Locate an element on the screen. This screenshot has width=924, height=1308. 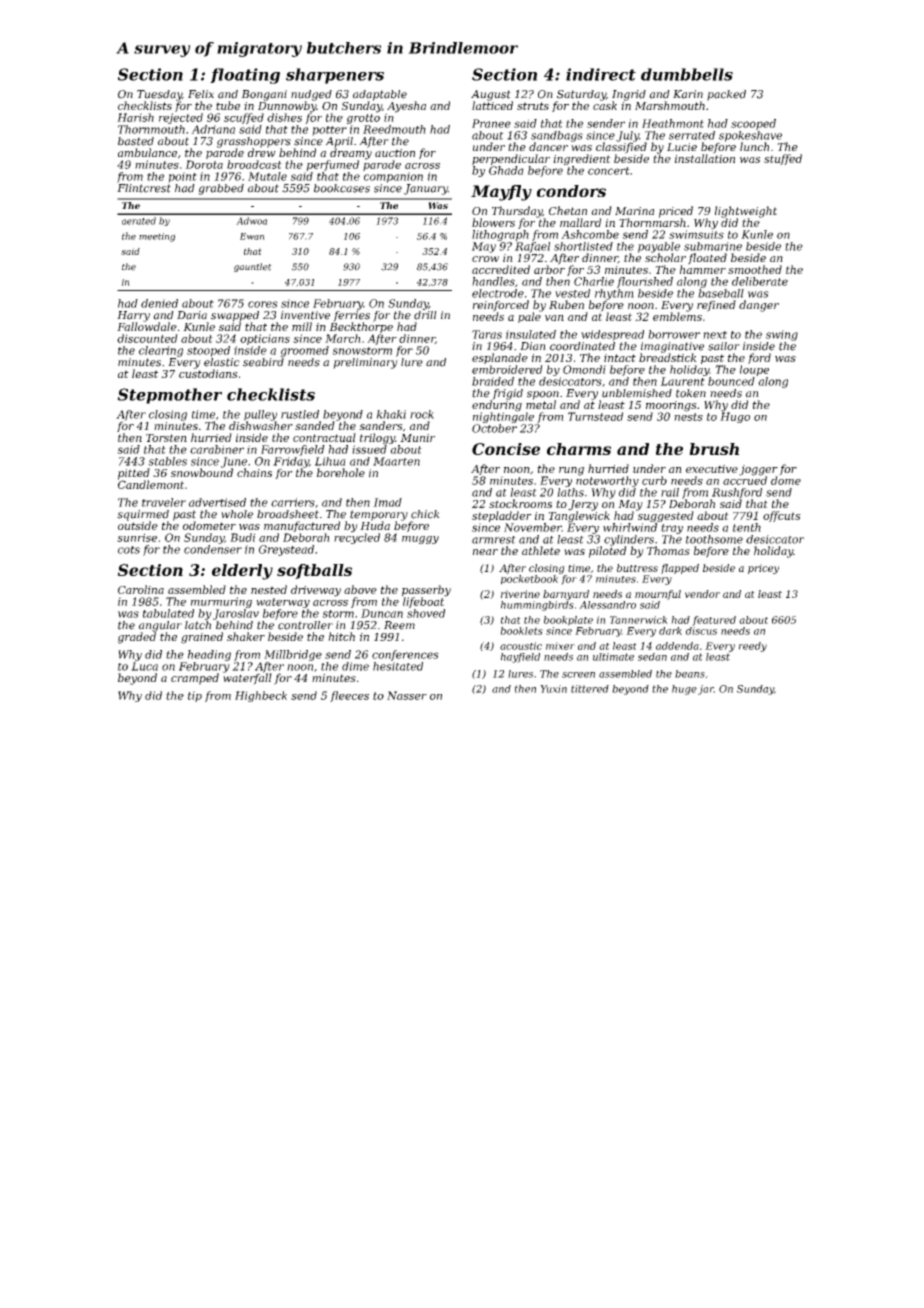
Daria is located at coordinates (192, 315).
